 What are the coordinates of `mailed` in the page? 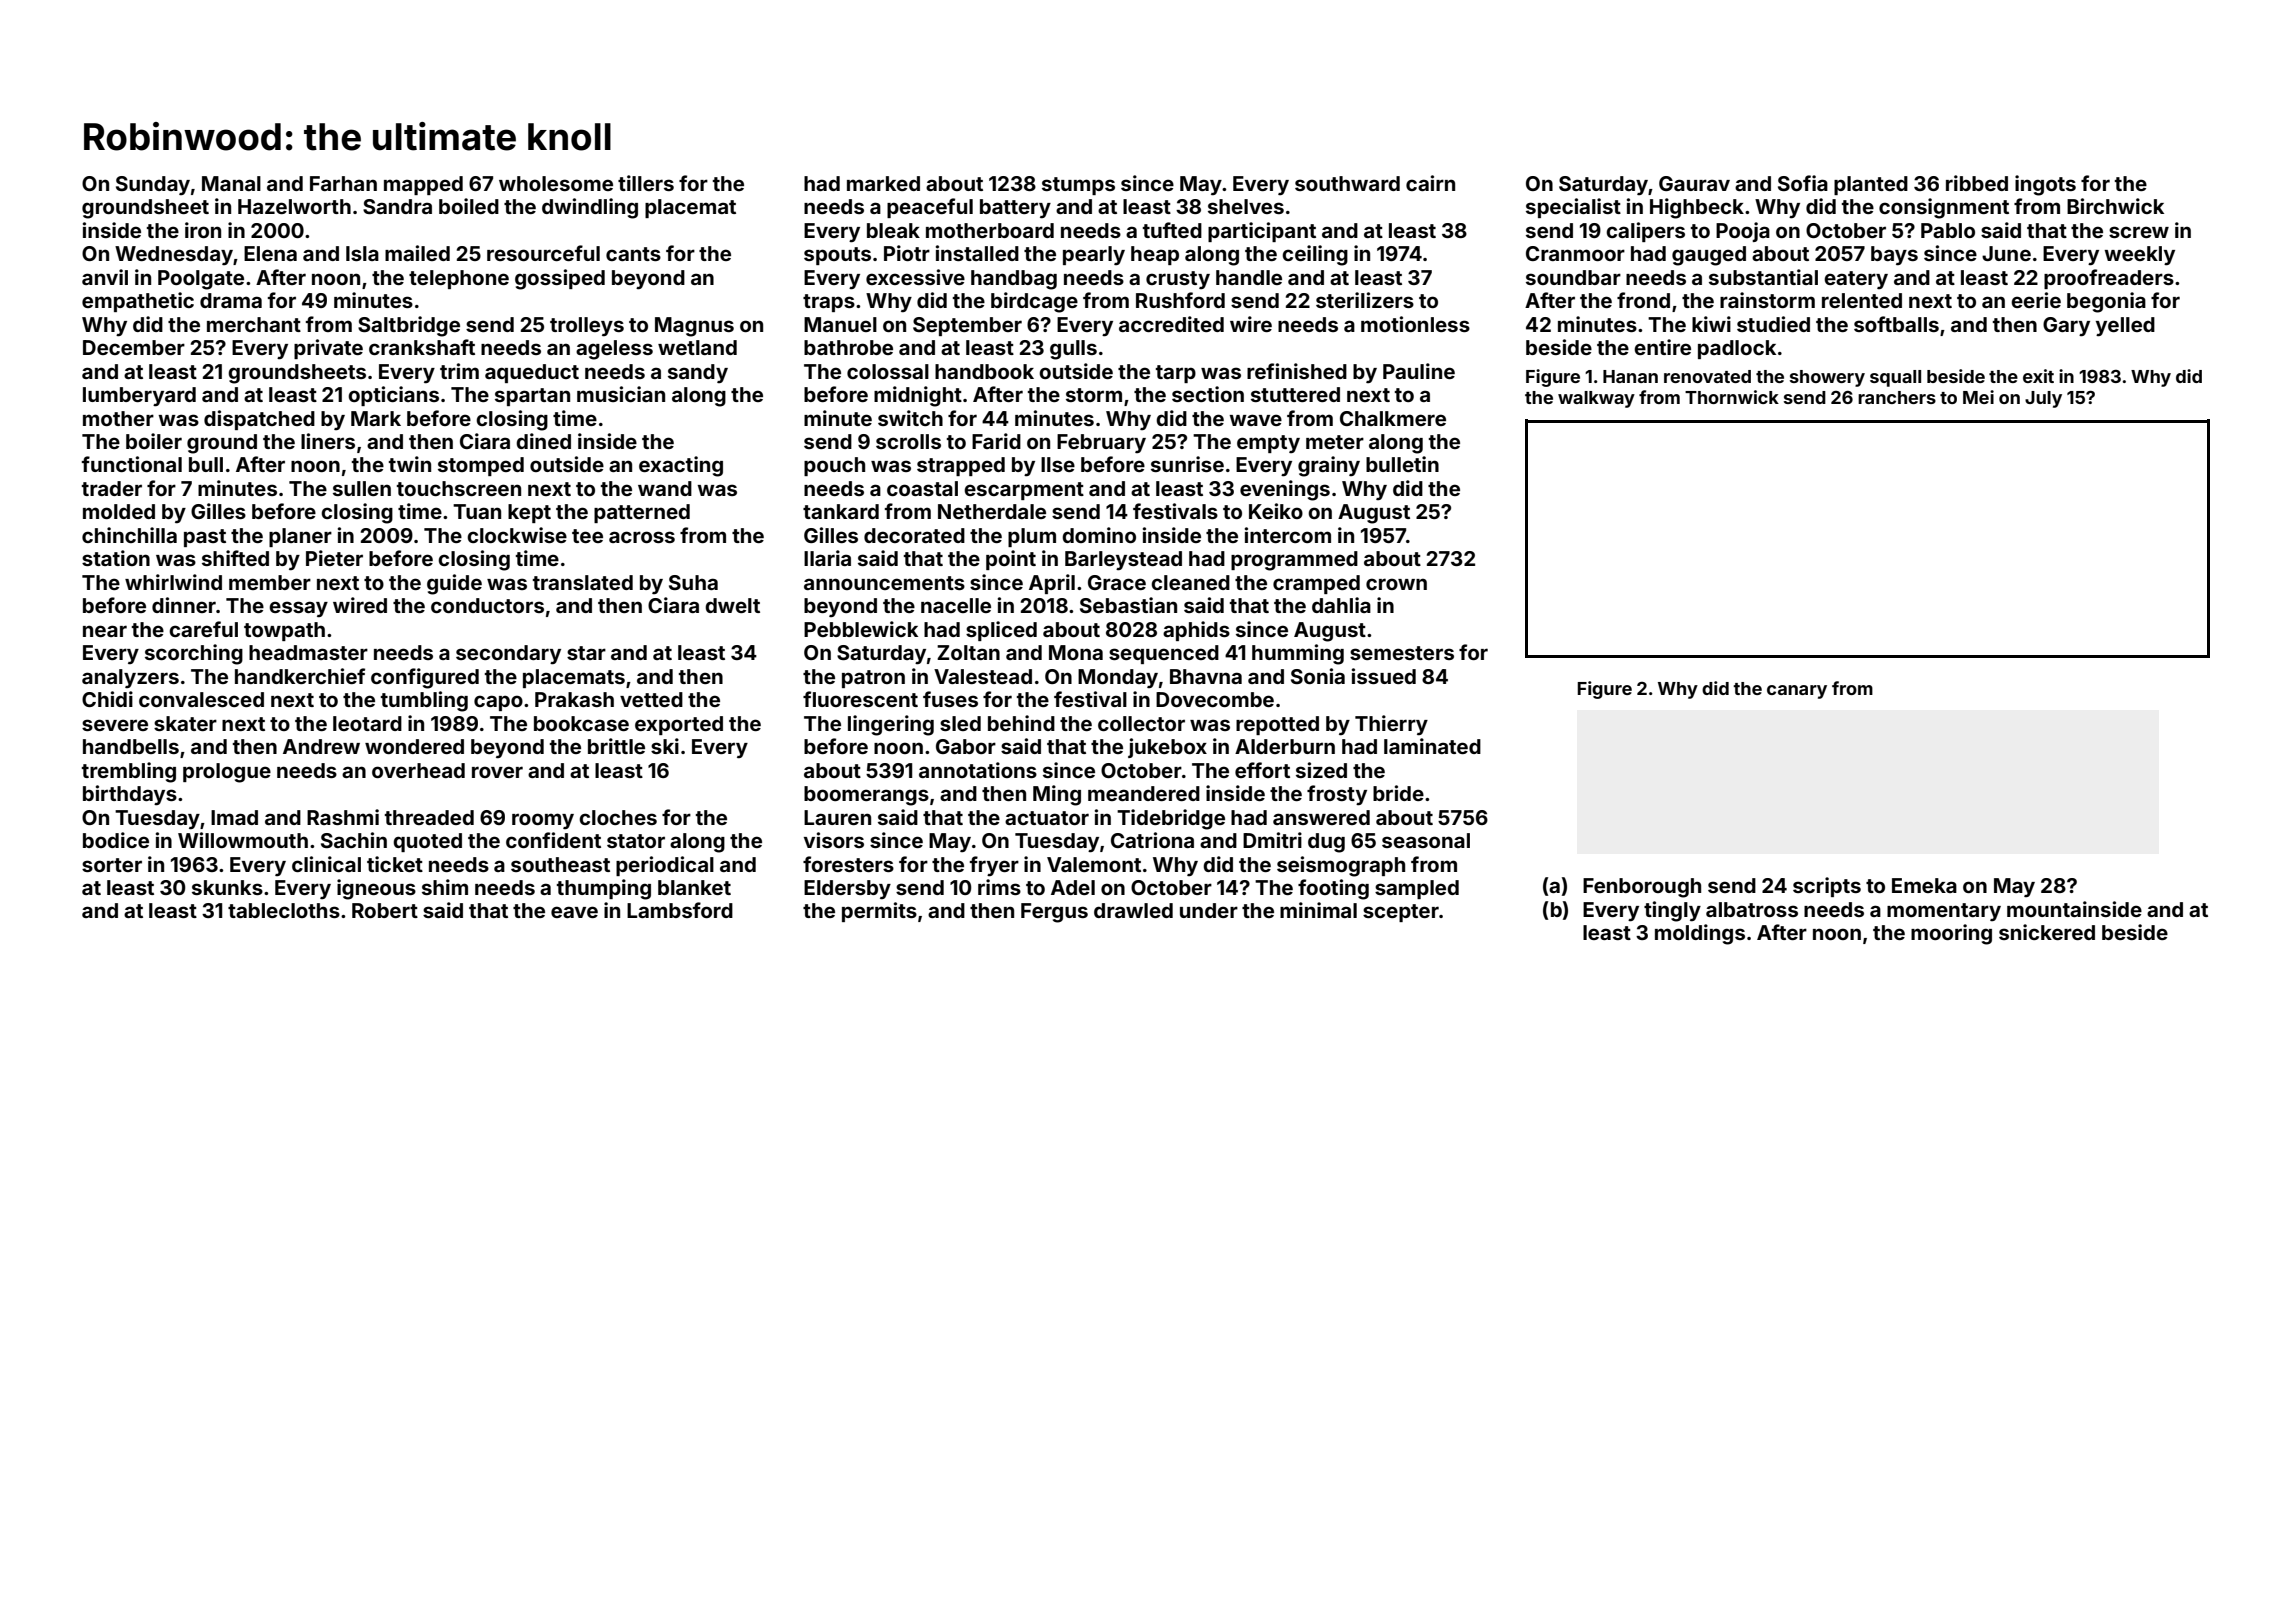 It's located at (417, 253).
